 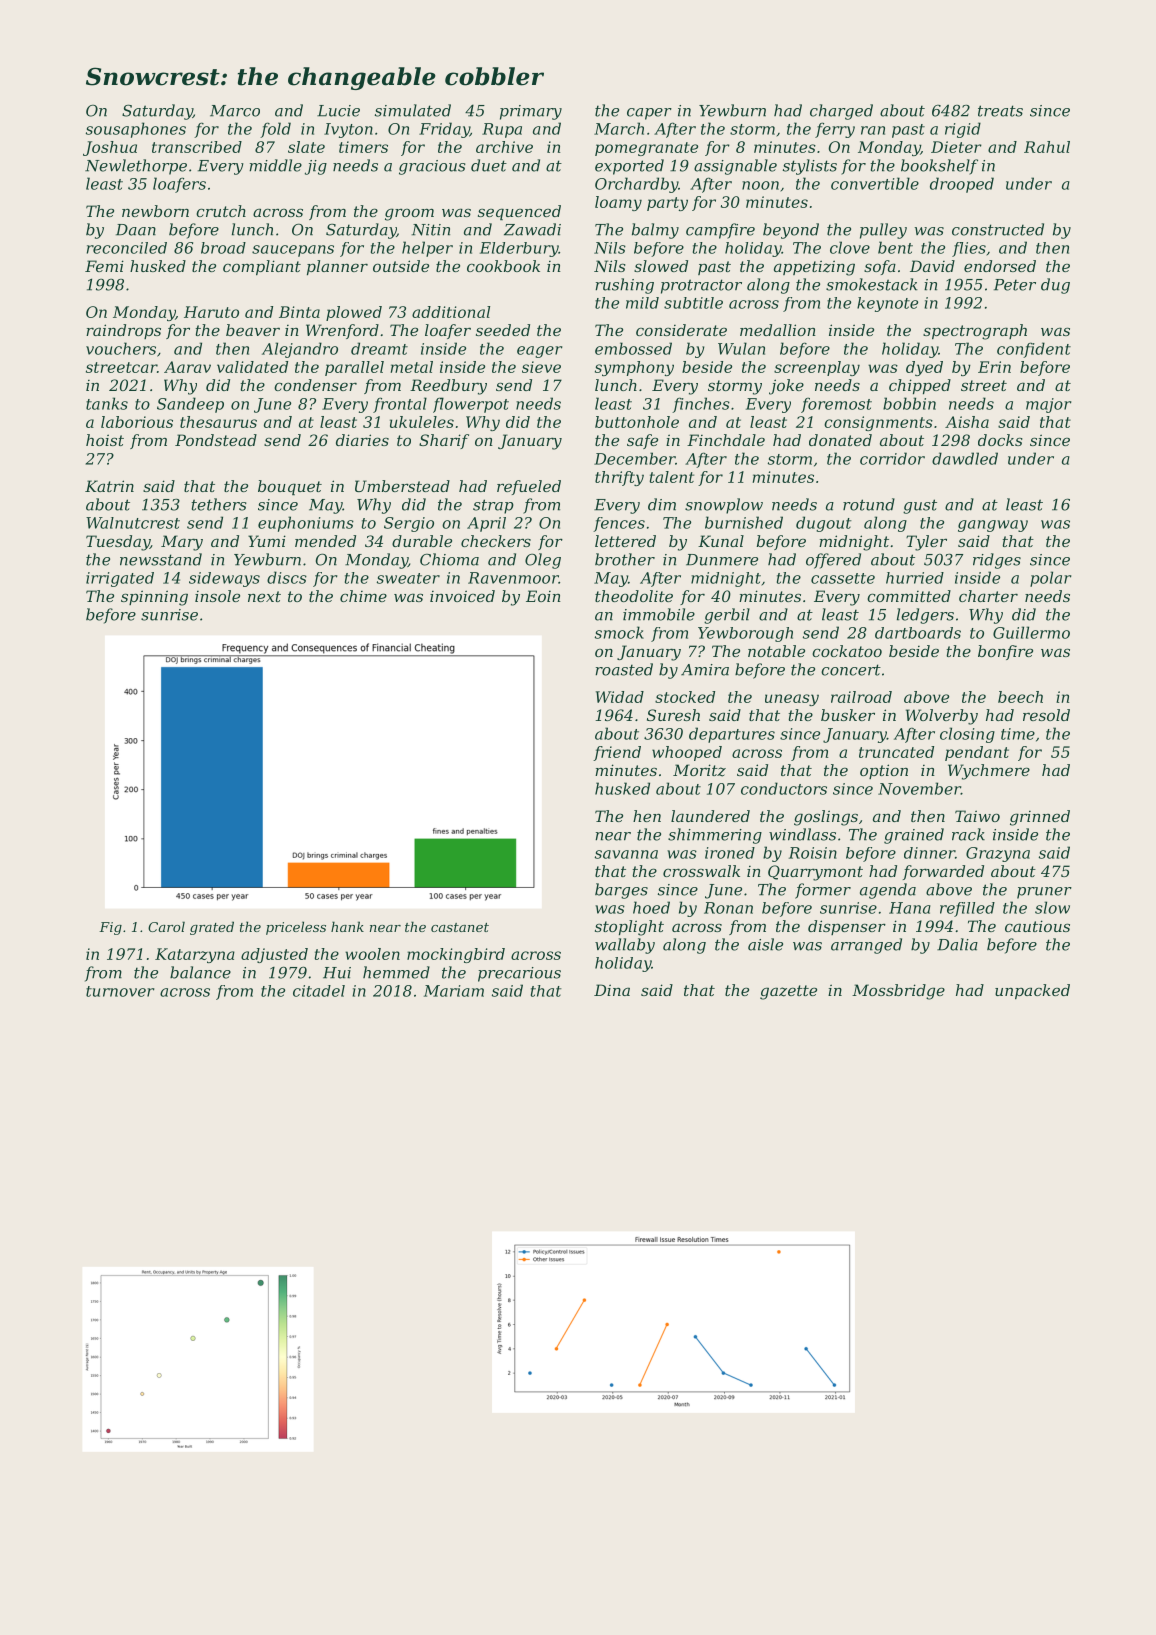 What do you see at coordinates (409, 214) in the page?
I see `groom` at bounding box center [409, 214].
